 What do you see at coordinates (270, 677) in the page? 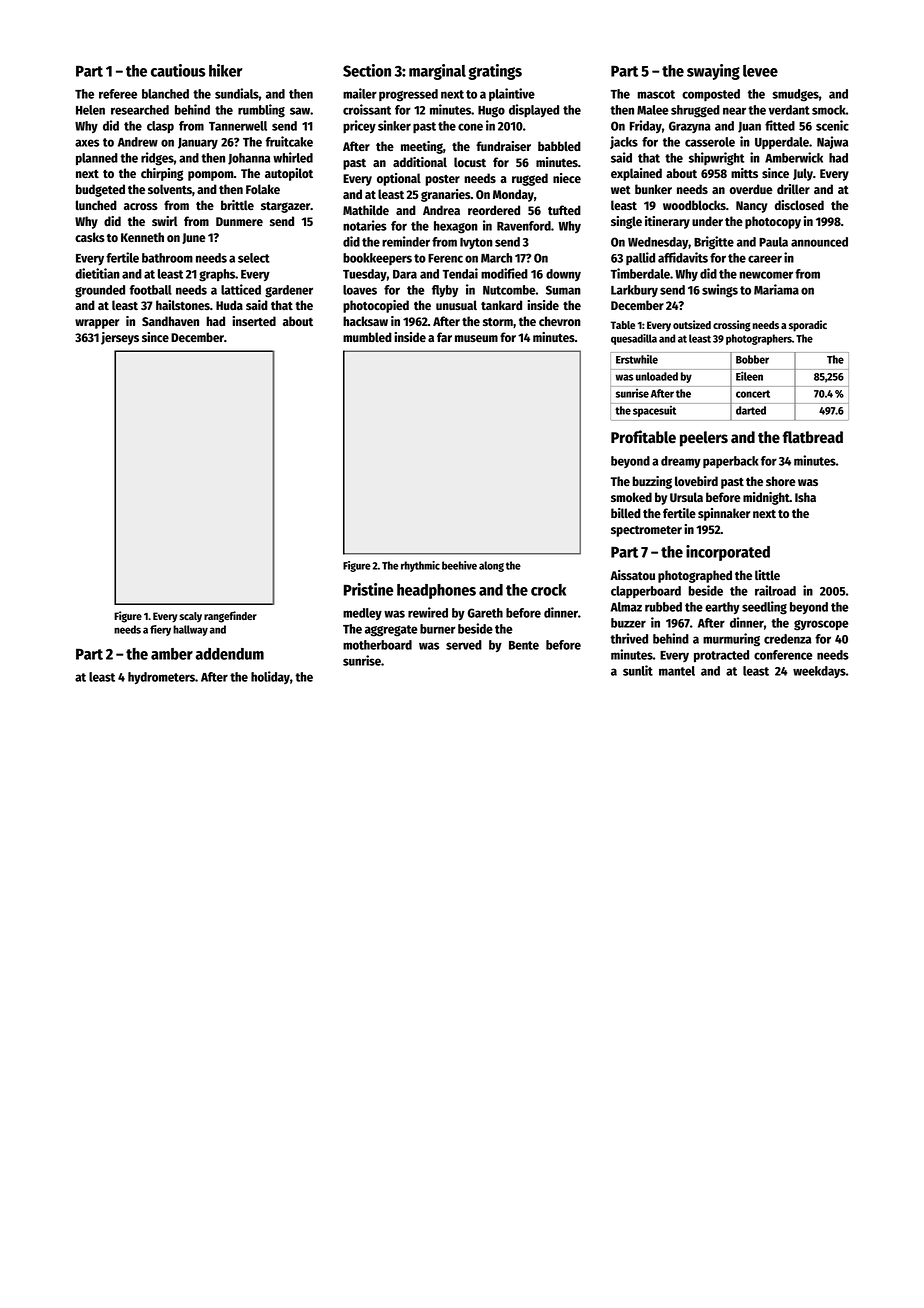
I see `holiday` at bounding box center [270, 677].
